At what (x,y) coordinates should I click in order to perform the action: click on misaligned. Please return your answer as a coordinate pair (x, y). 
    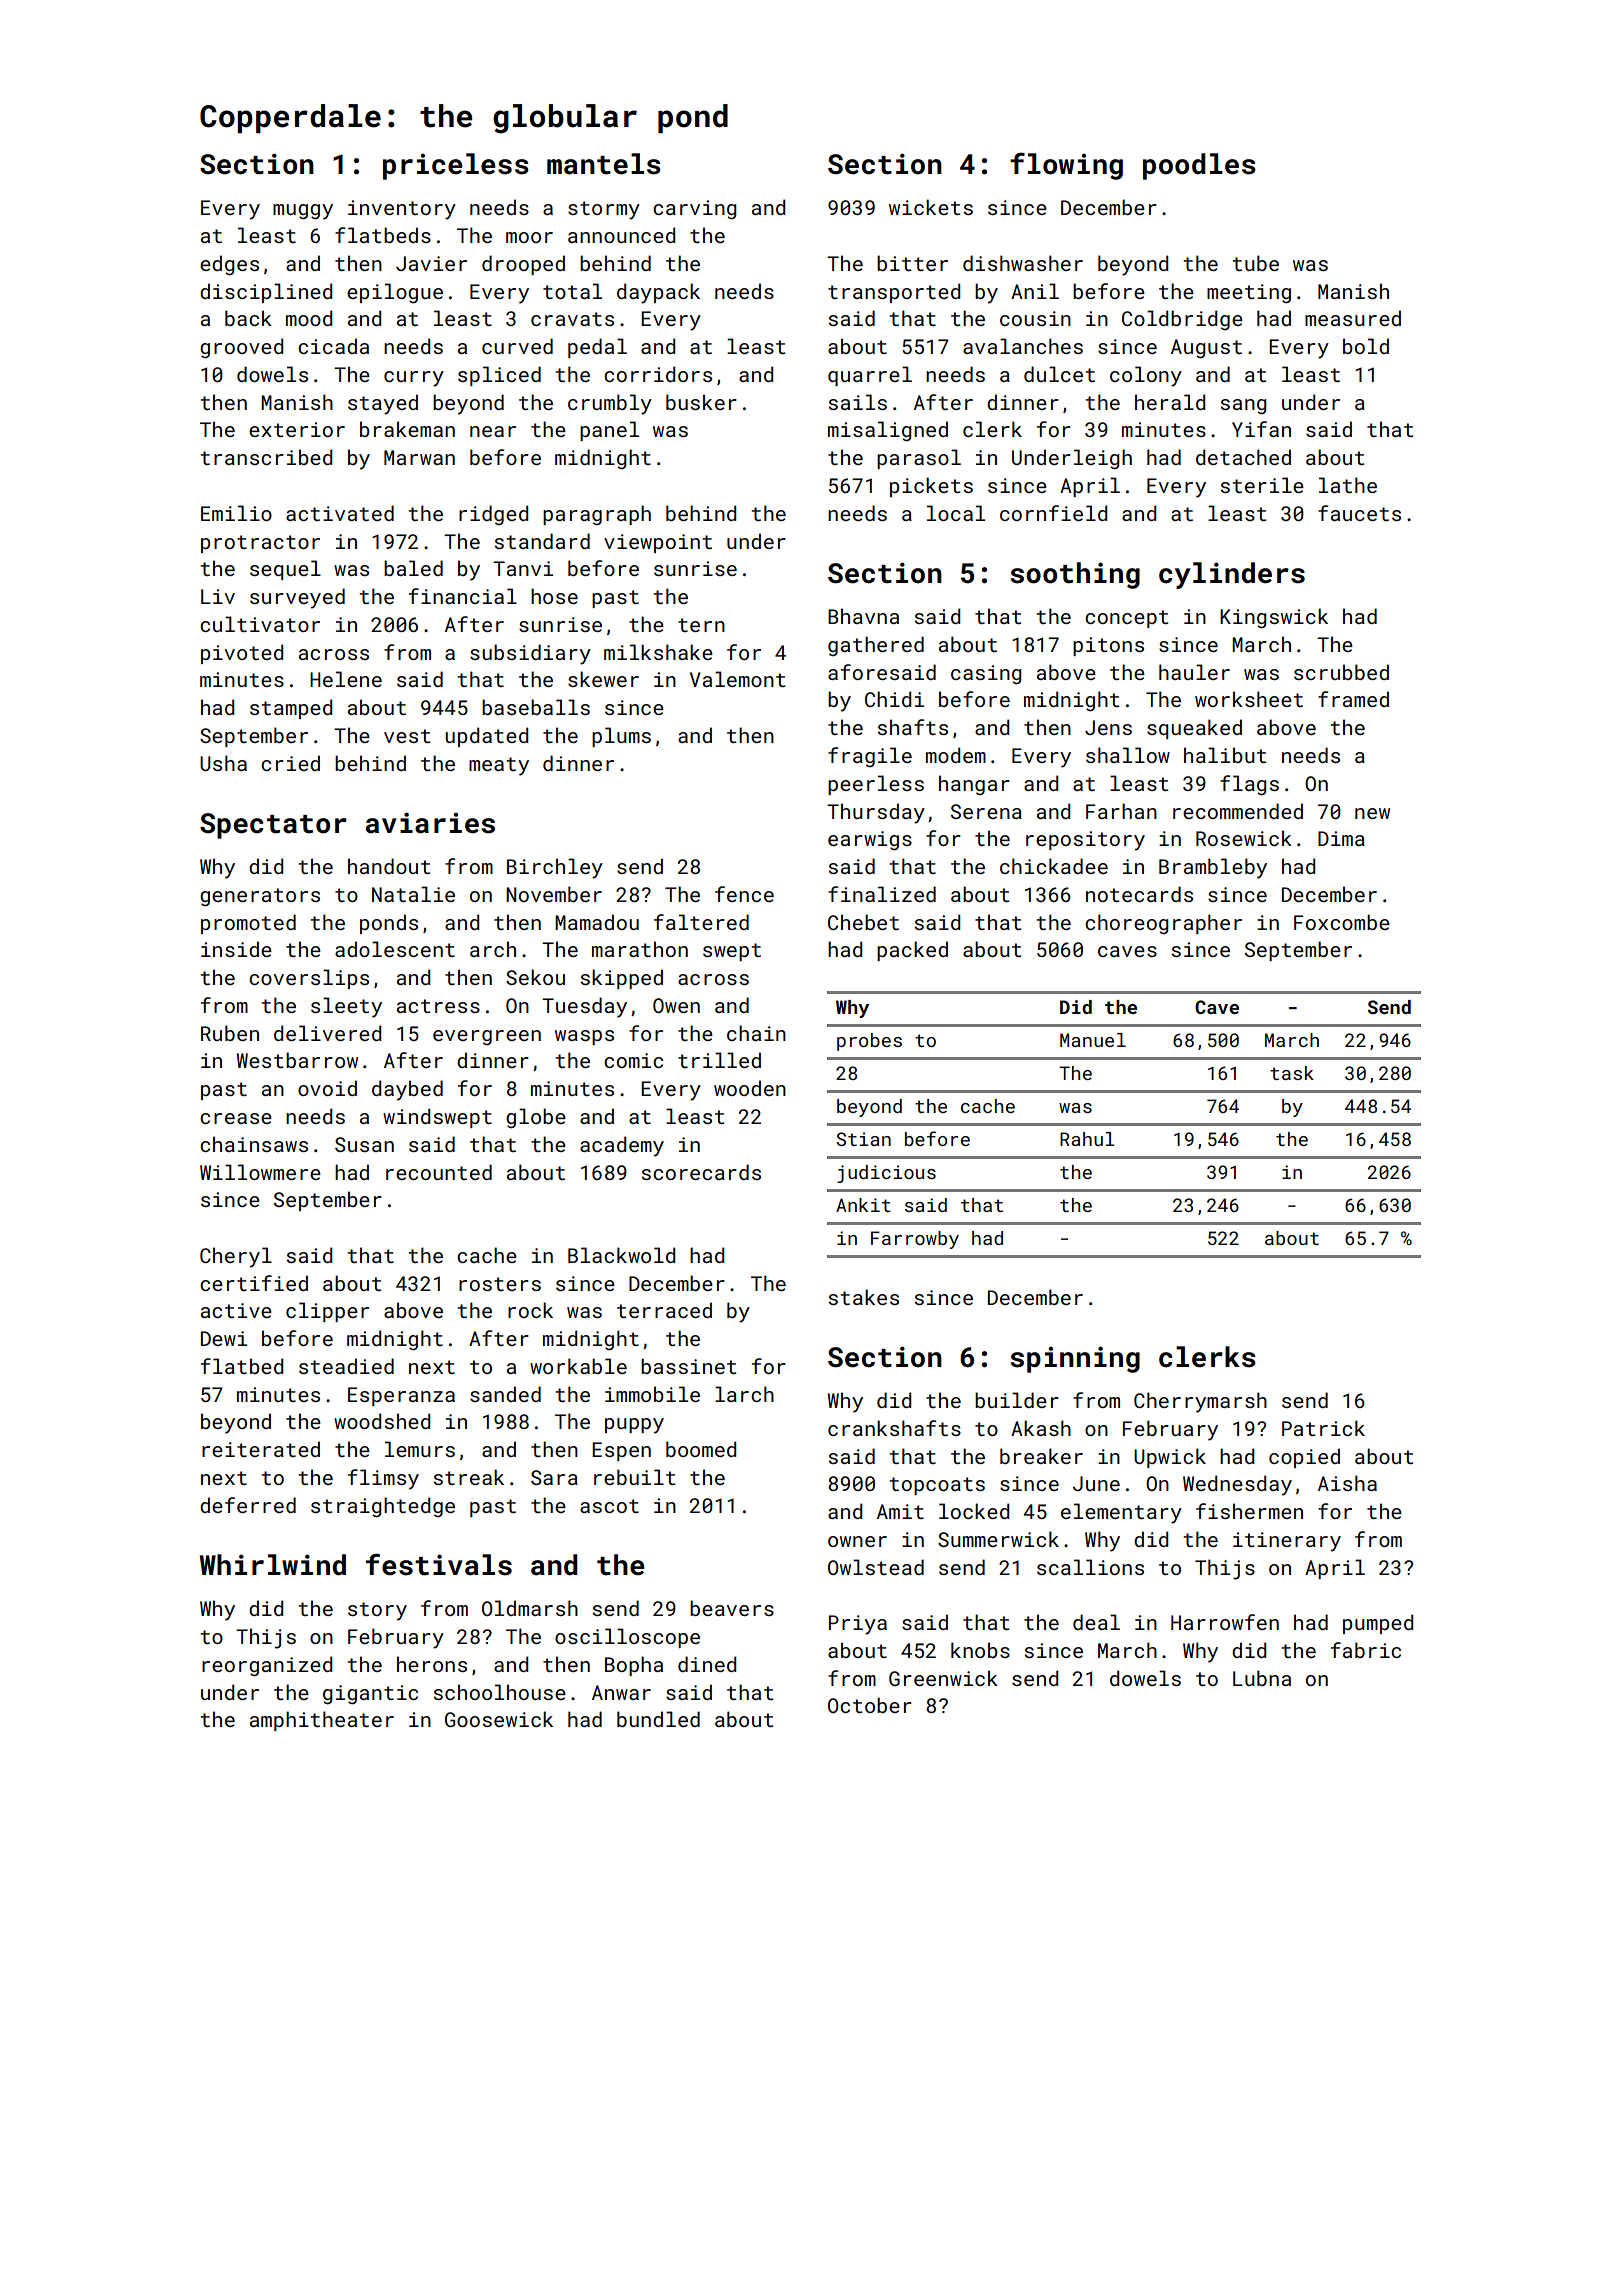
    Looking at the image, I should click on (888, 431).
